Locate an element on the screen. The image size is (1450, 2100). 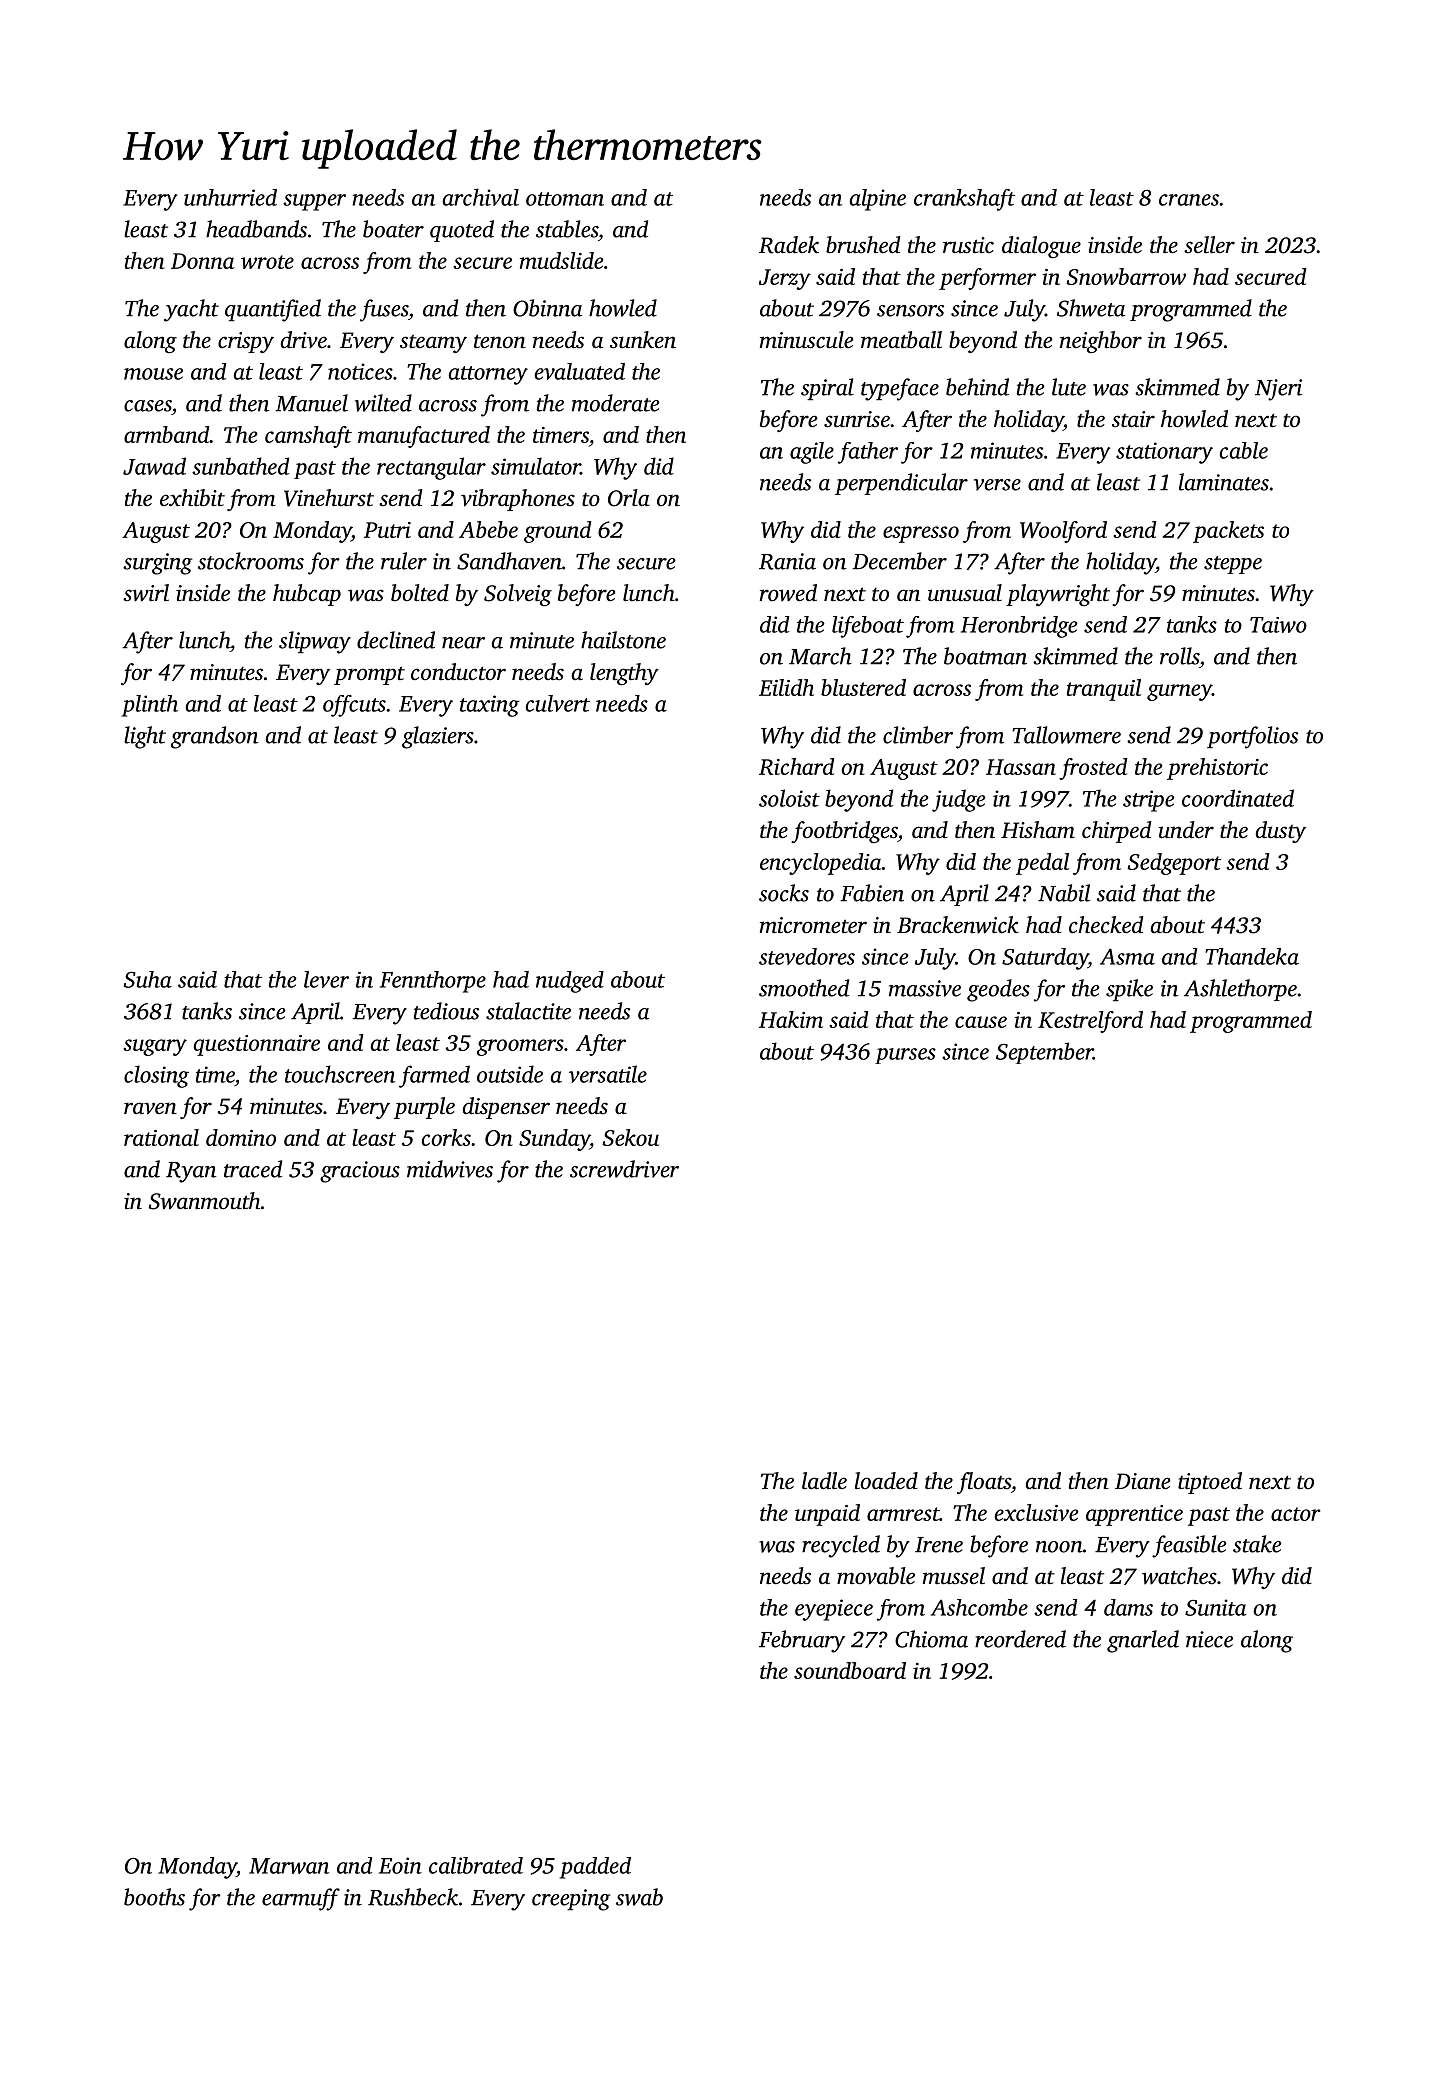
ottoman is located at coordinates (565, 199).
